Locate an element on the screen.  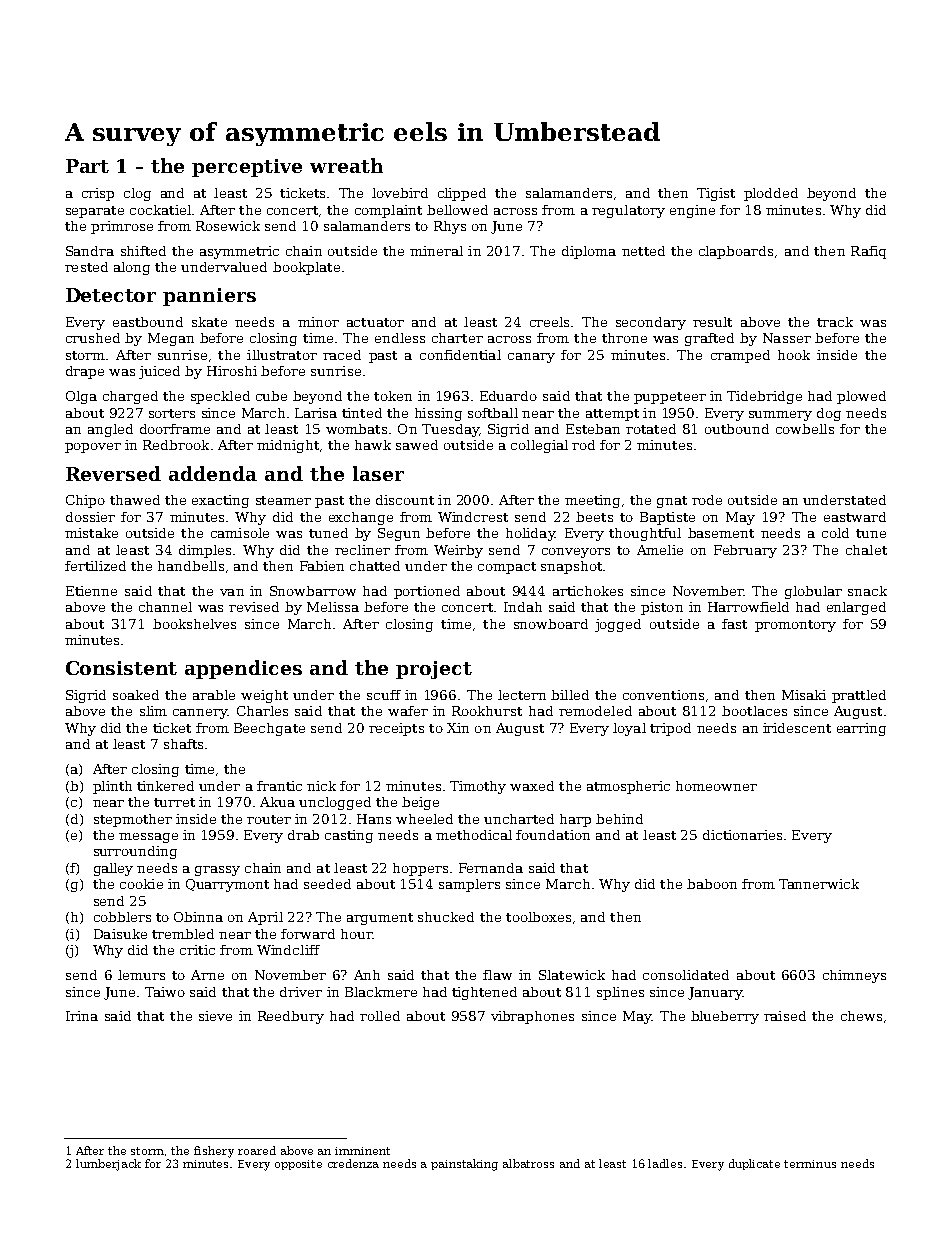
flaw is located at coordinates (497, 975).
